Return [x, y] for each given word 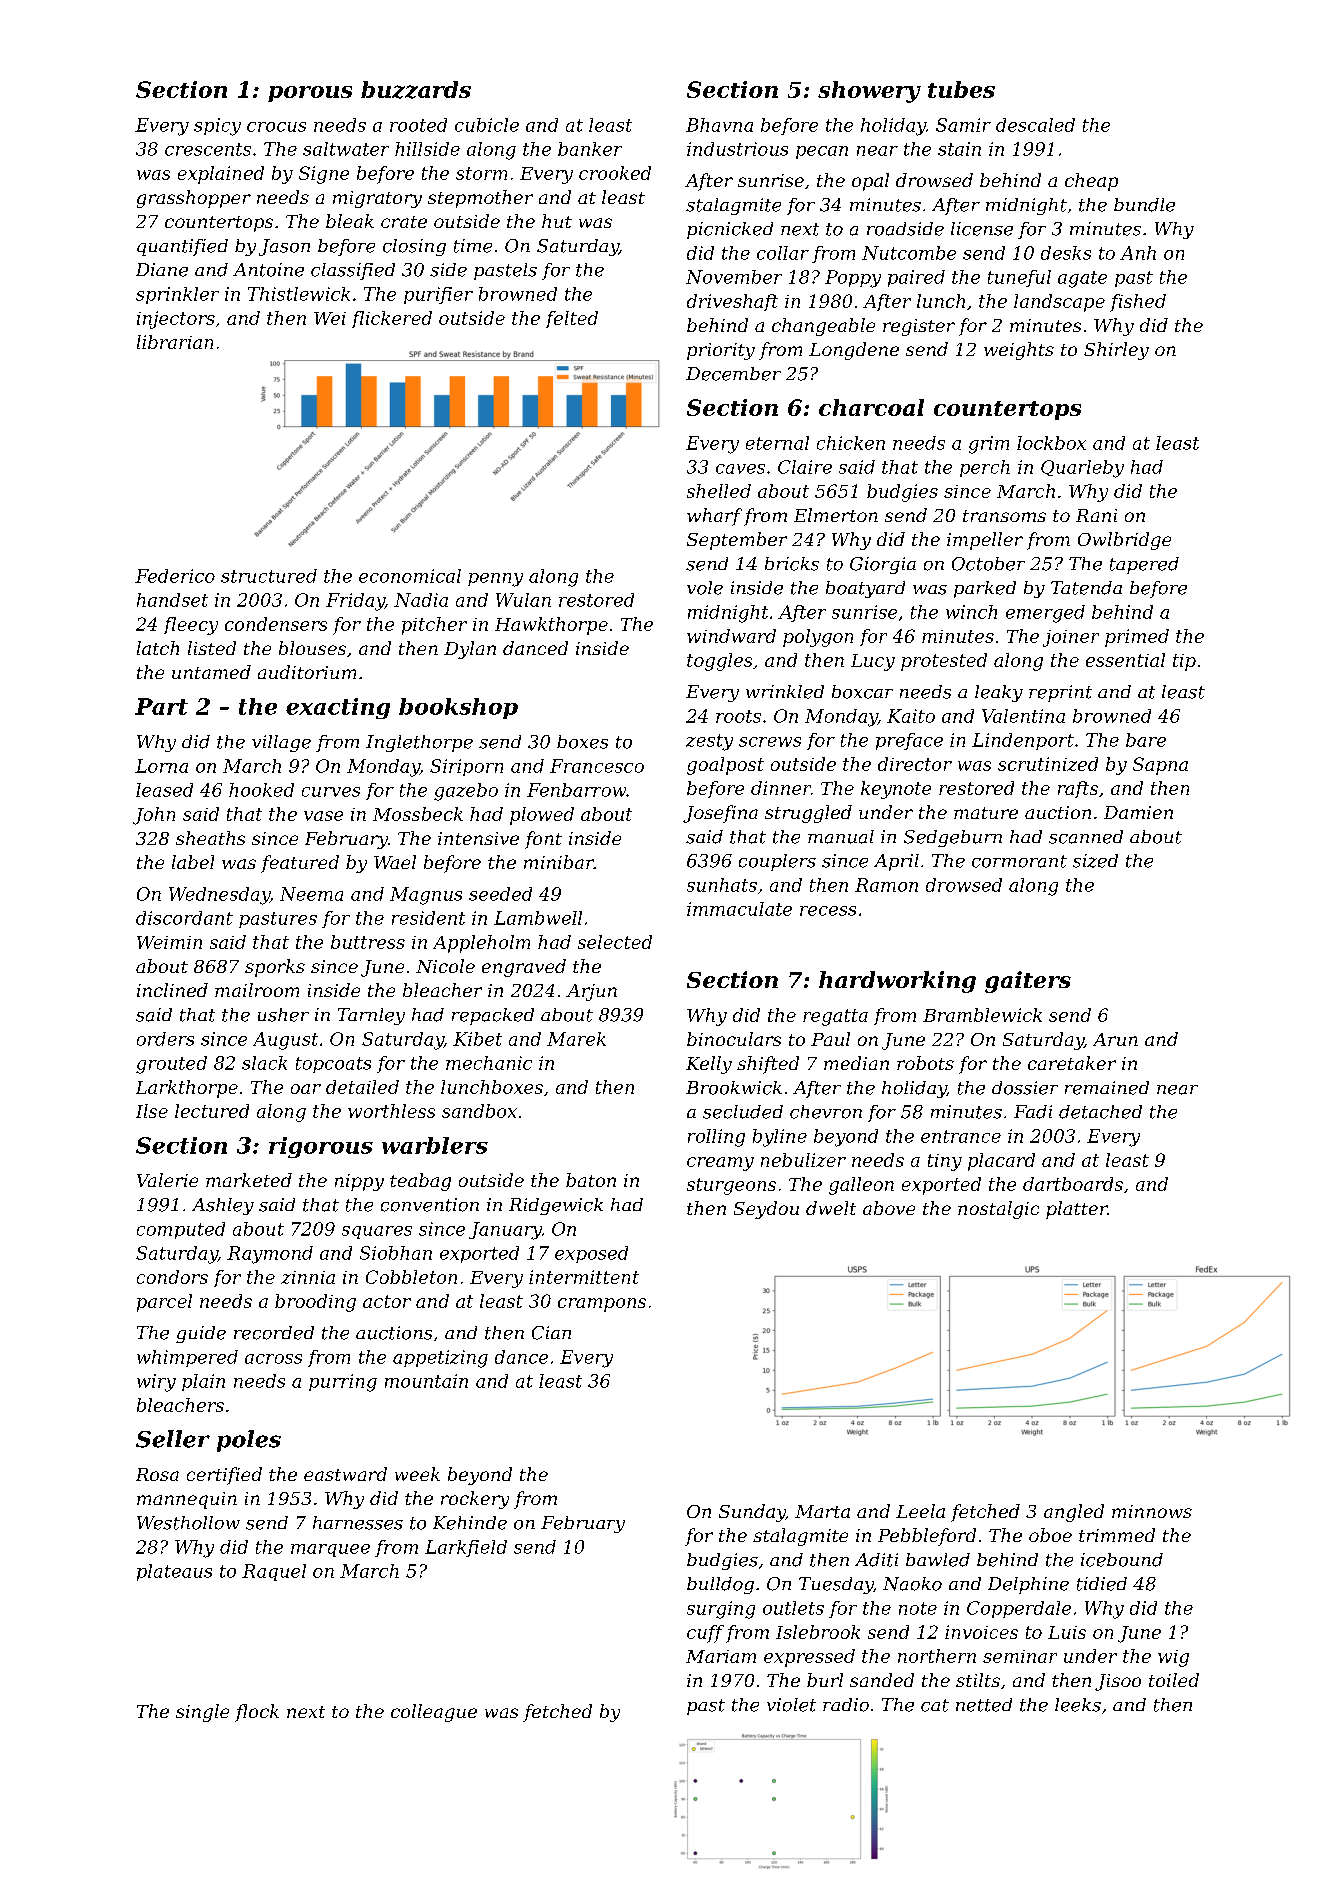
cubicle [487, 125]
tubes [961, 89]
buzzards [416, 90]
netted [984, 1705]
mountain [426, 1381]
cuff [705, 1634]
